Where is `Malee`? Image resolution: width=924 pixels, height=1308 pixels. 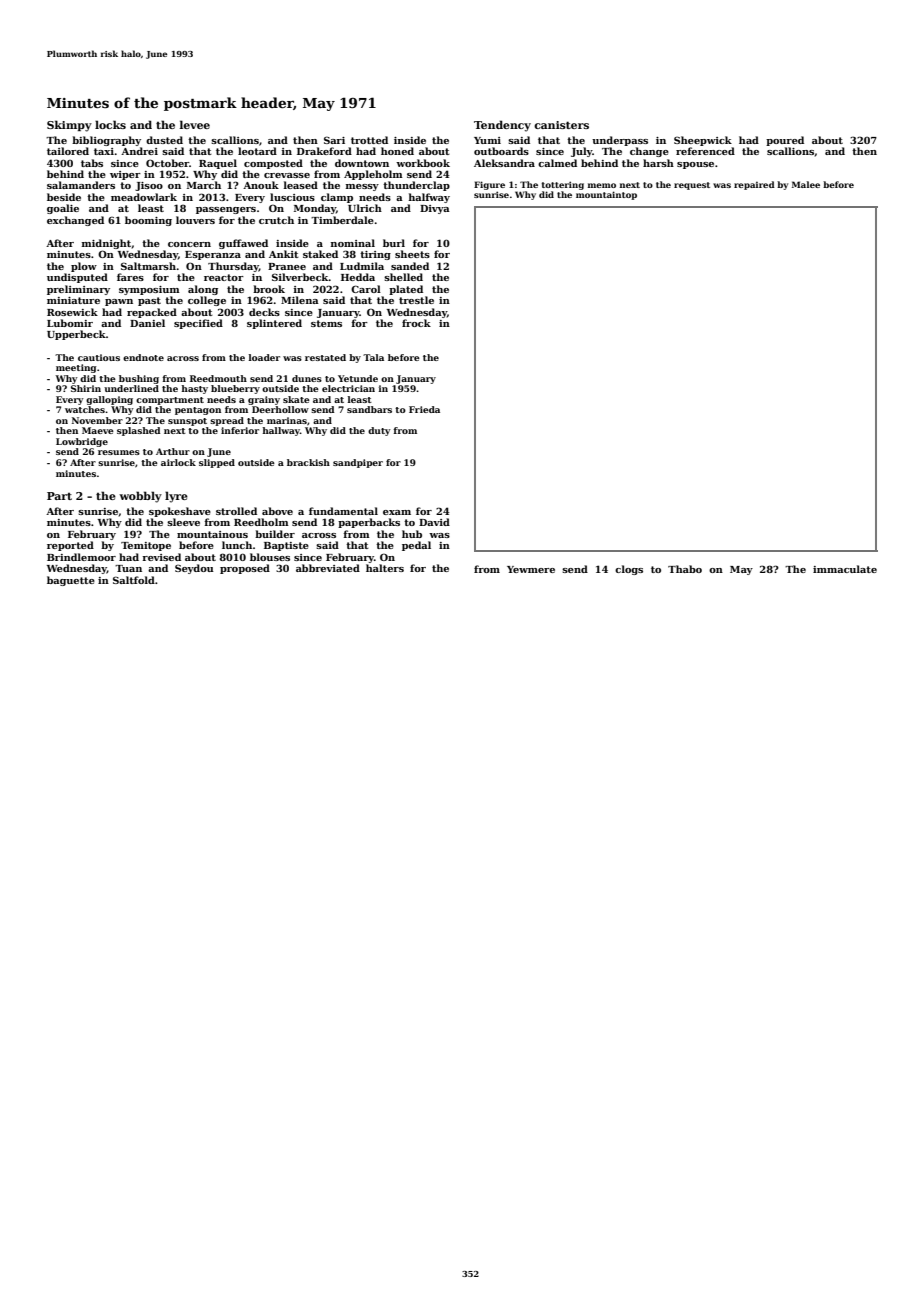
Malee is located at coordinates (806, 184).
